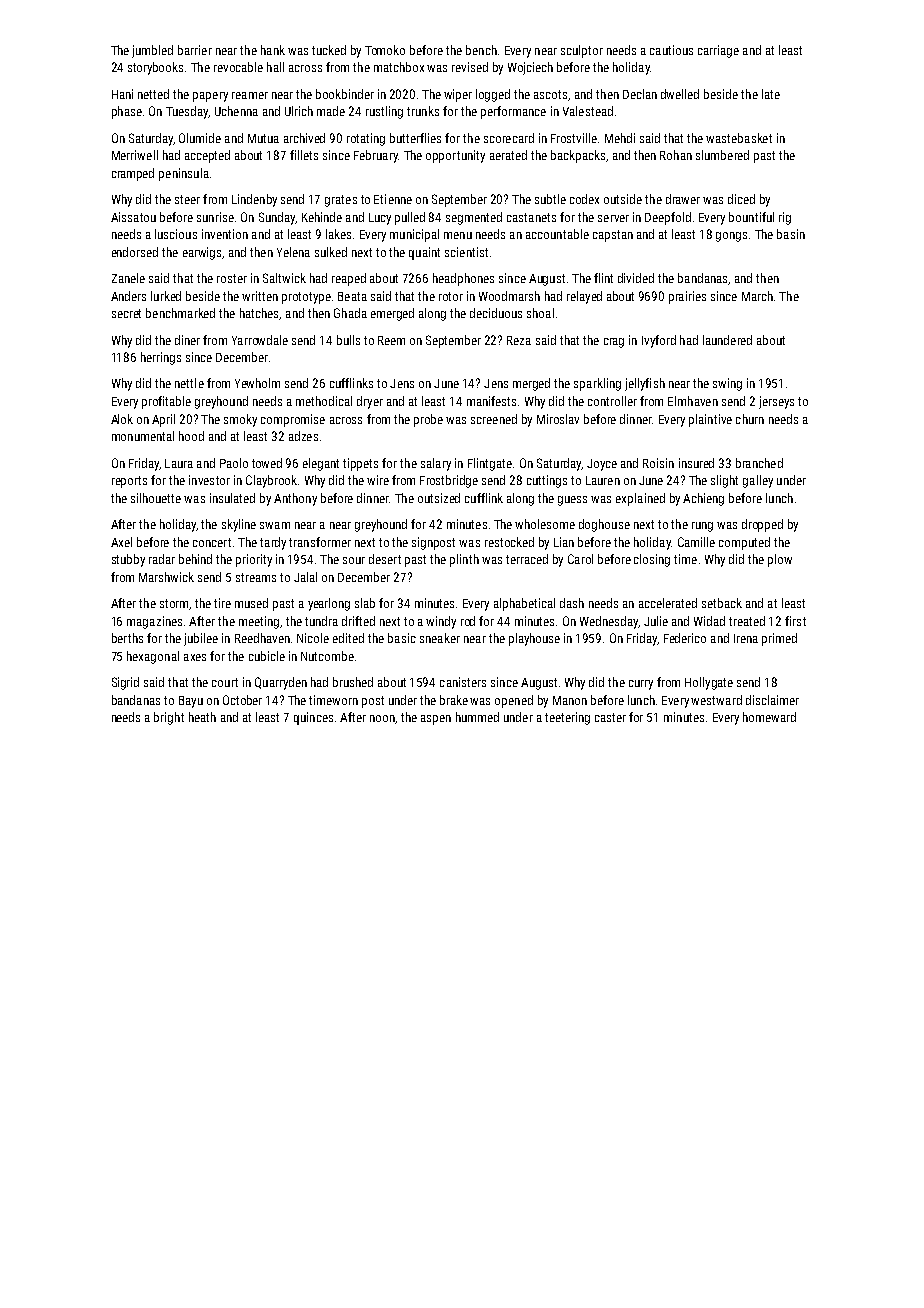  Describe the element at coordinates (201, 639) in the image. I see `jubilee` at that location.
